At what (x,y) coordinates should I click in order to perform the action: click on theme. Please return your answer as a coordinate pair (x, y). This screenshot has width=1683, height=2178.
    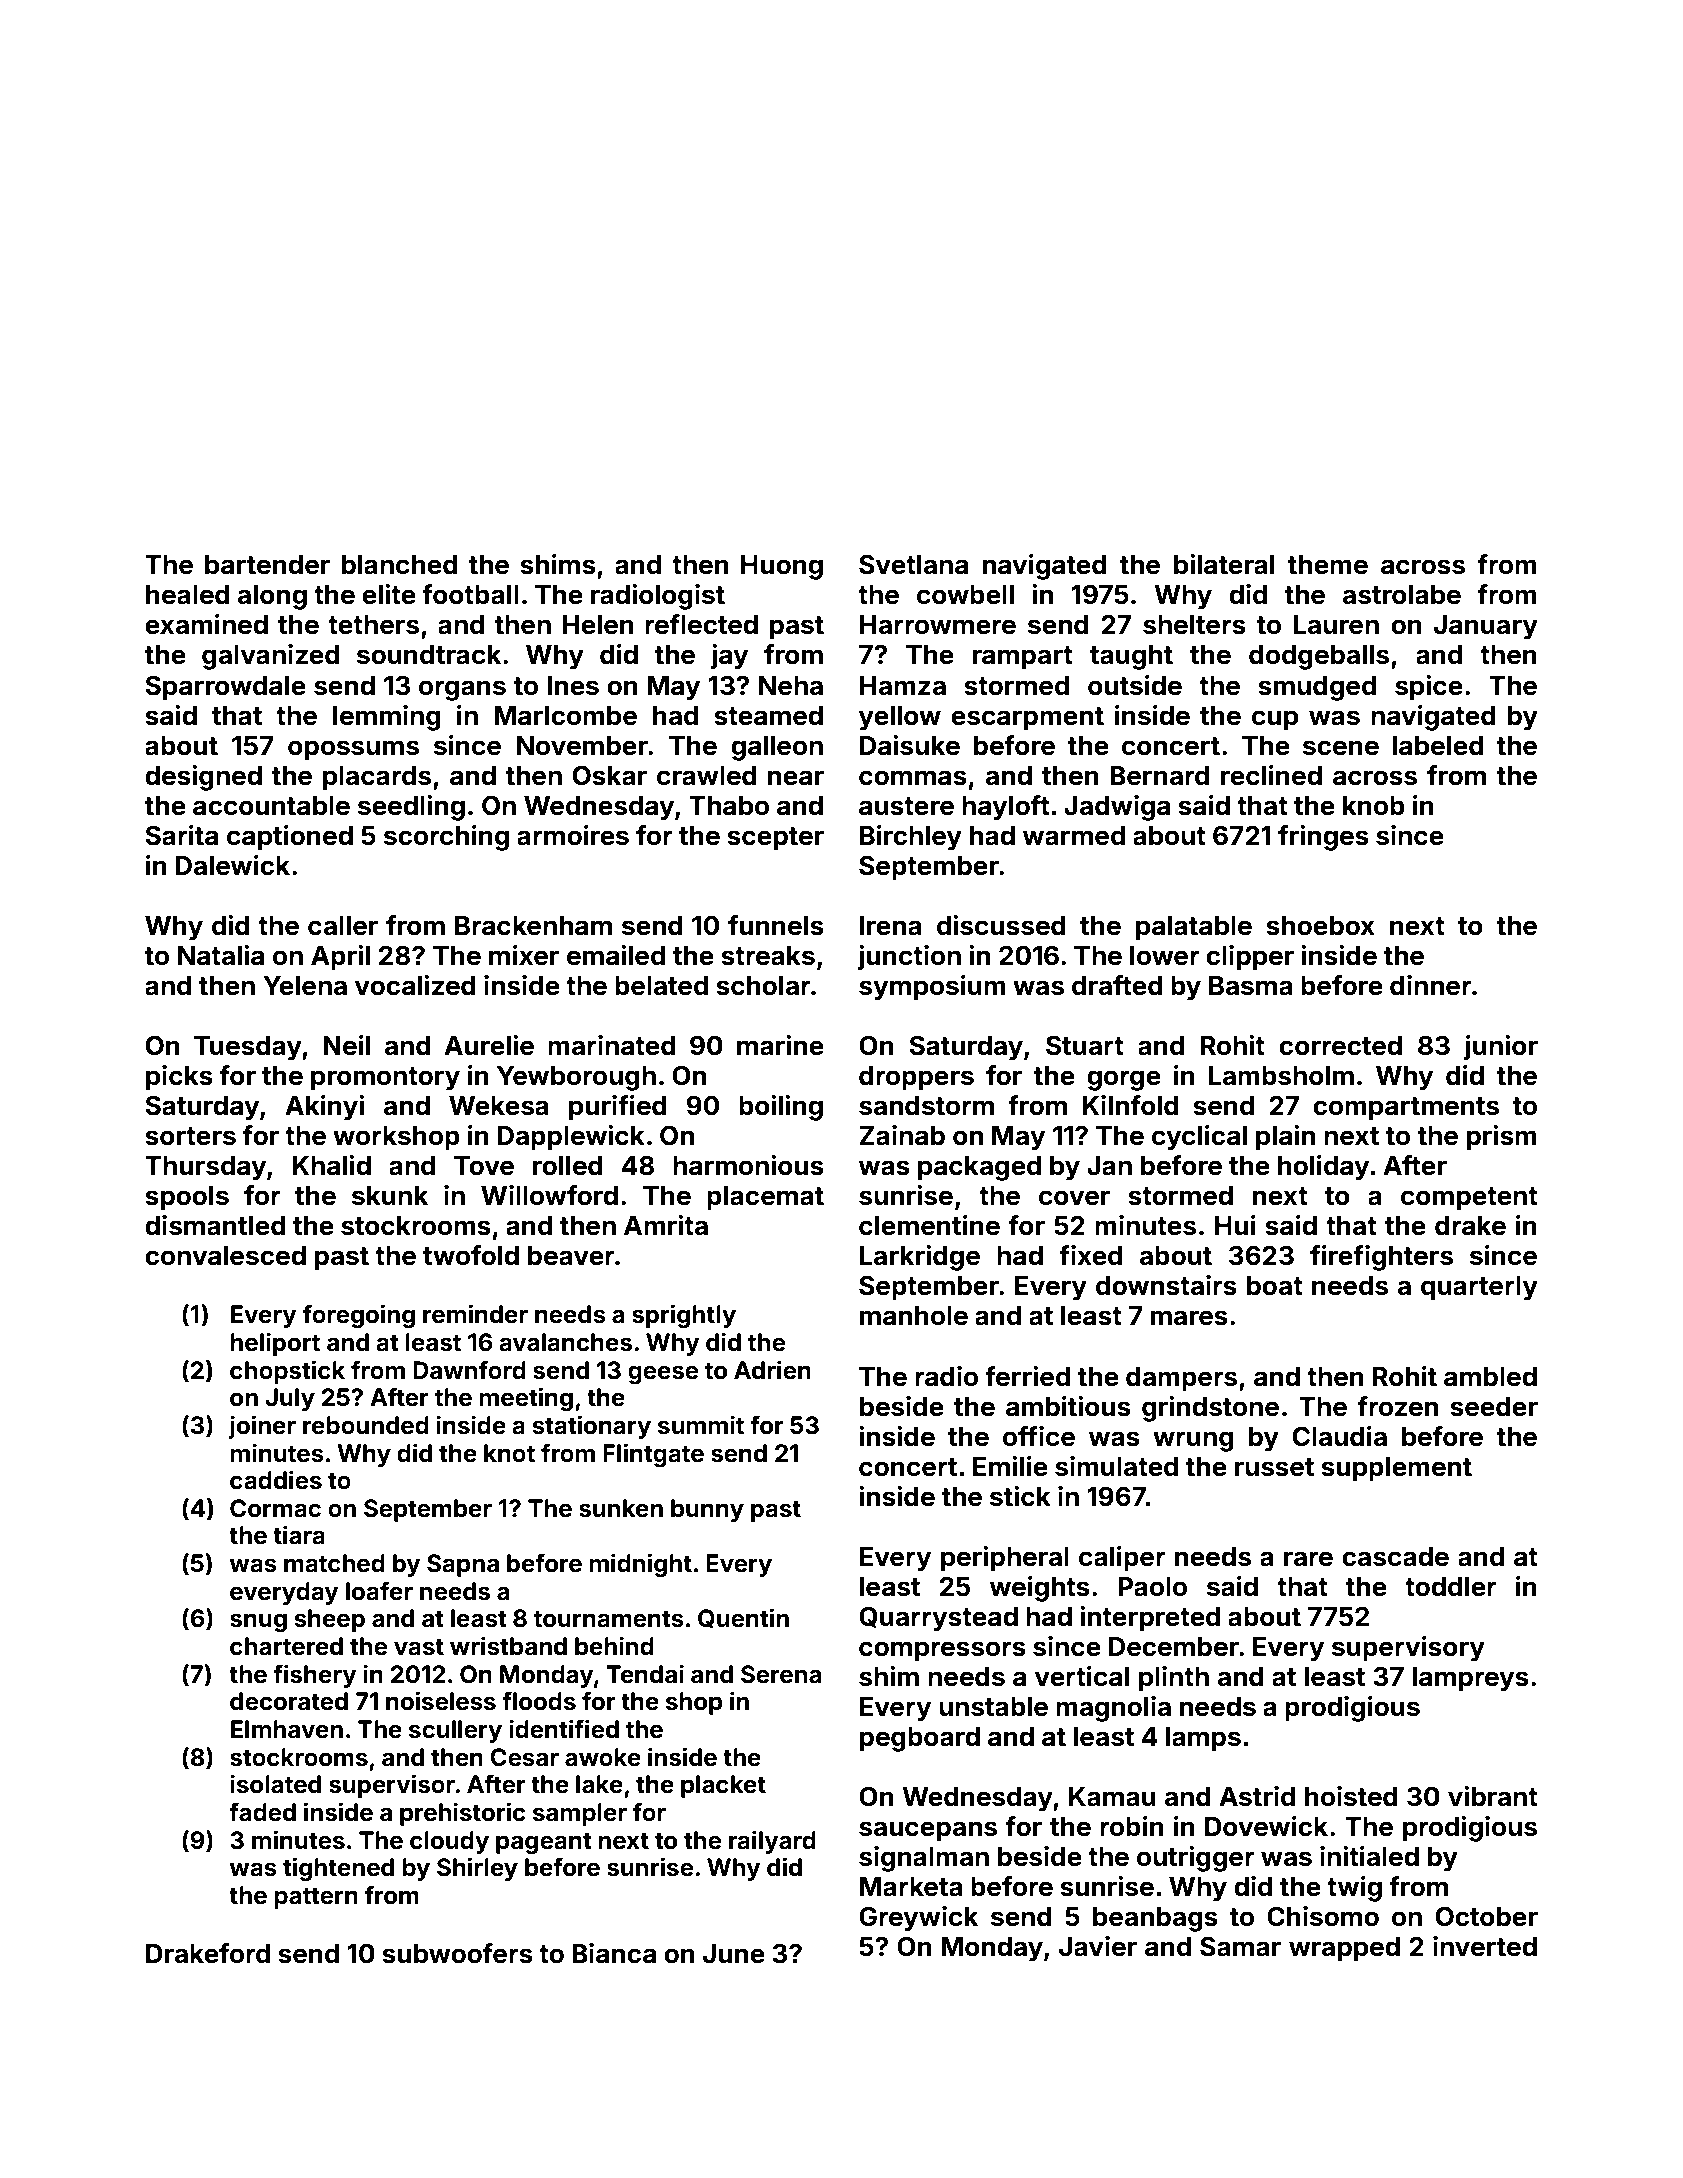
    Looking at the image, I should click on (1328, 565).
